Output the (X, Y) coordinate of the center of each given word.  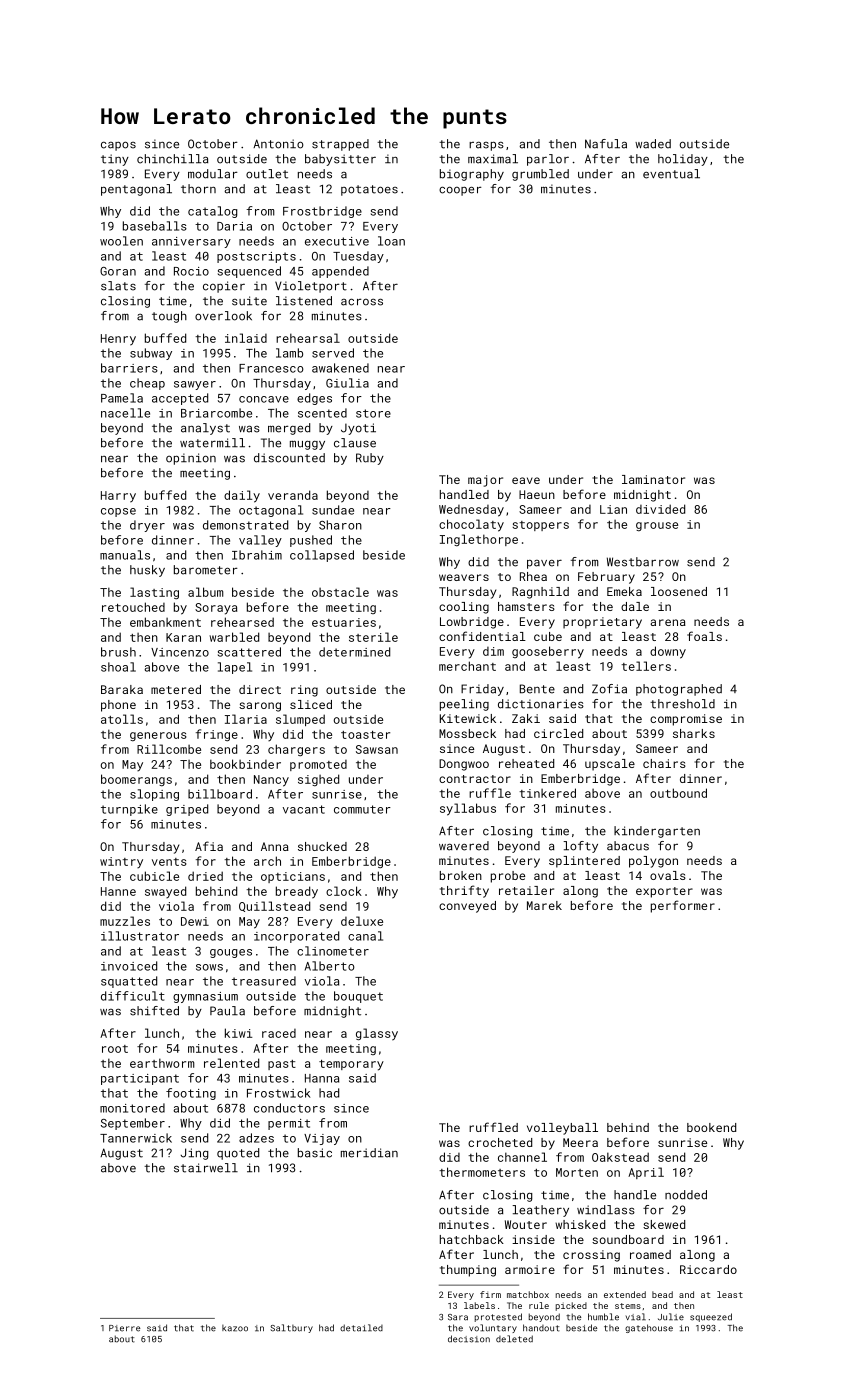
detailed (361, 1328)
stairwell (206, 1168)
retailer (526, 890)
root (115, 1049)
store (373, 413)
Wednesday (471, 511)
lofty (580, 847)
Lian (613, 509)
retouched (133, 607)
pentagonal (136, 190)
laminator (653, 479)
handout (541, 1328)
